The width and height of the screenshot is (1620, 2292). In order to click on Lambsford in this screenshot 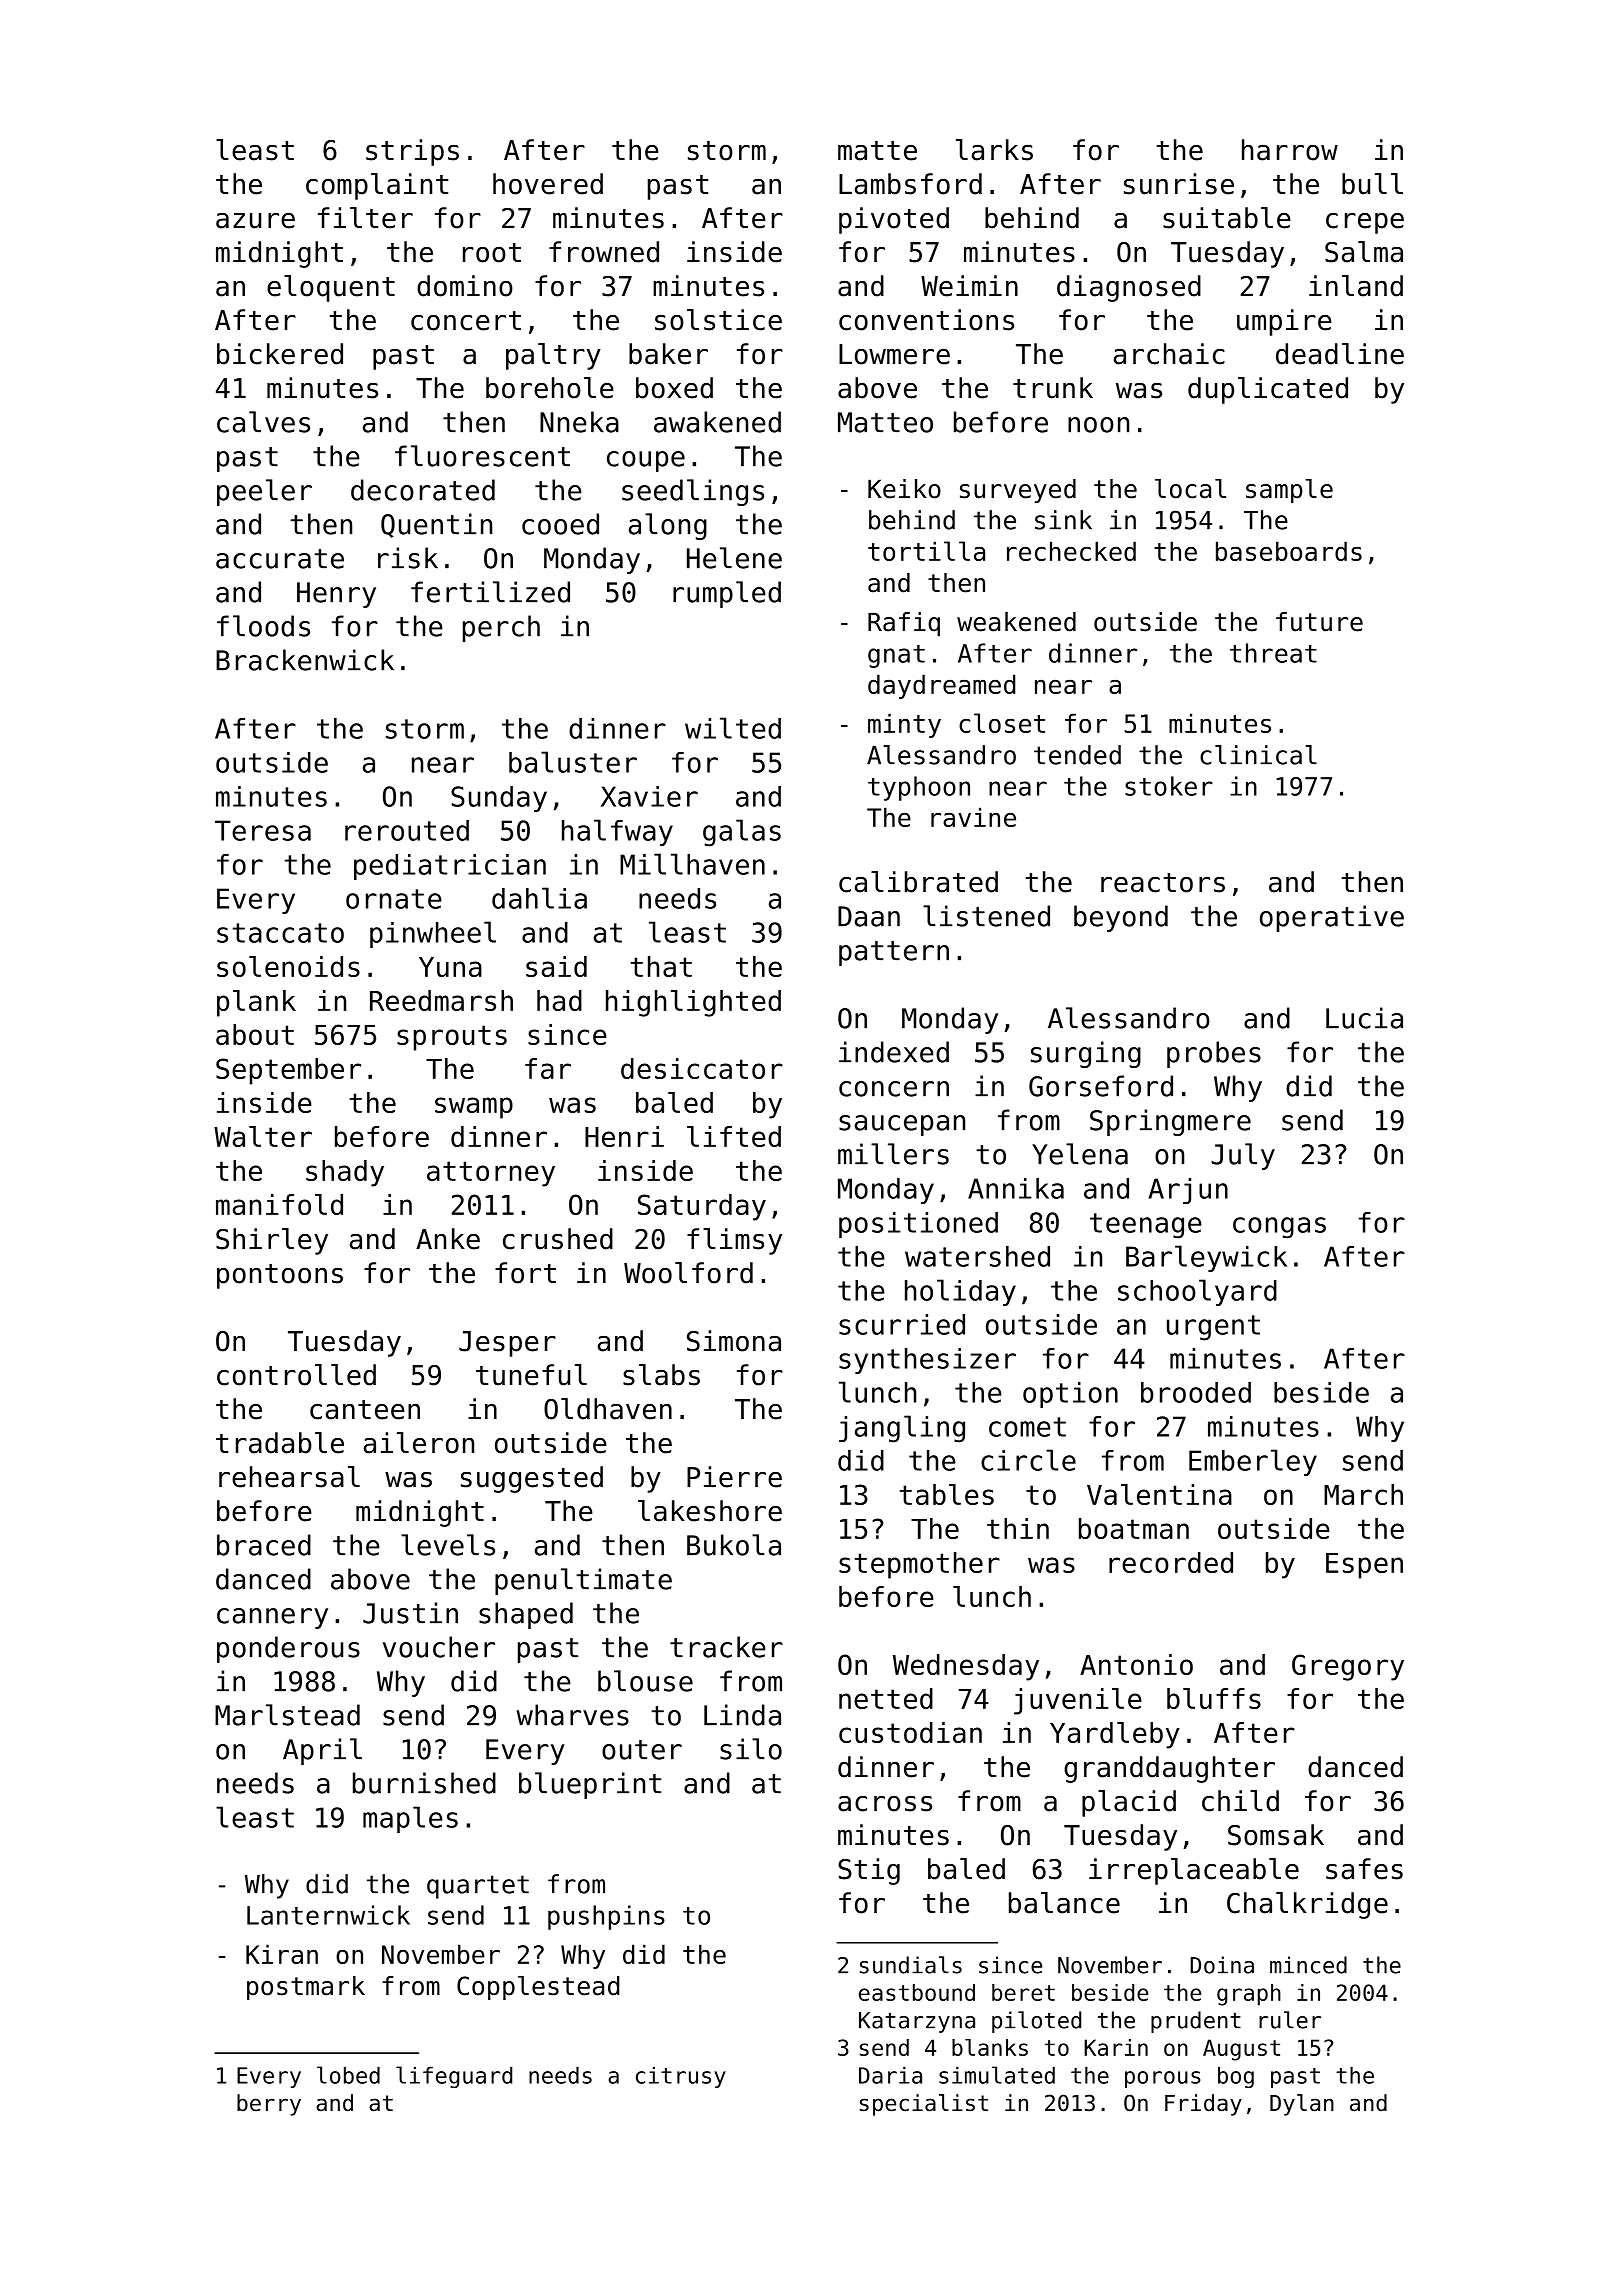, I will do `click(910, 184)`.
